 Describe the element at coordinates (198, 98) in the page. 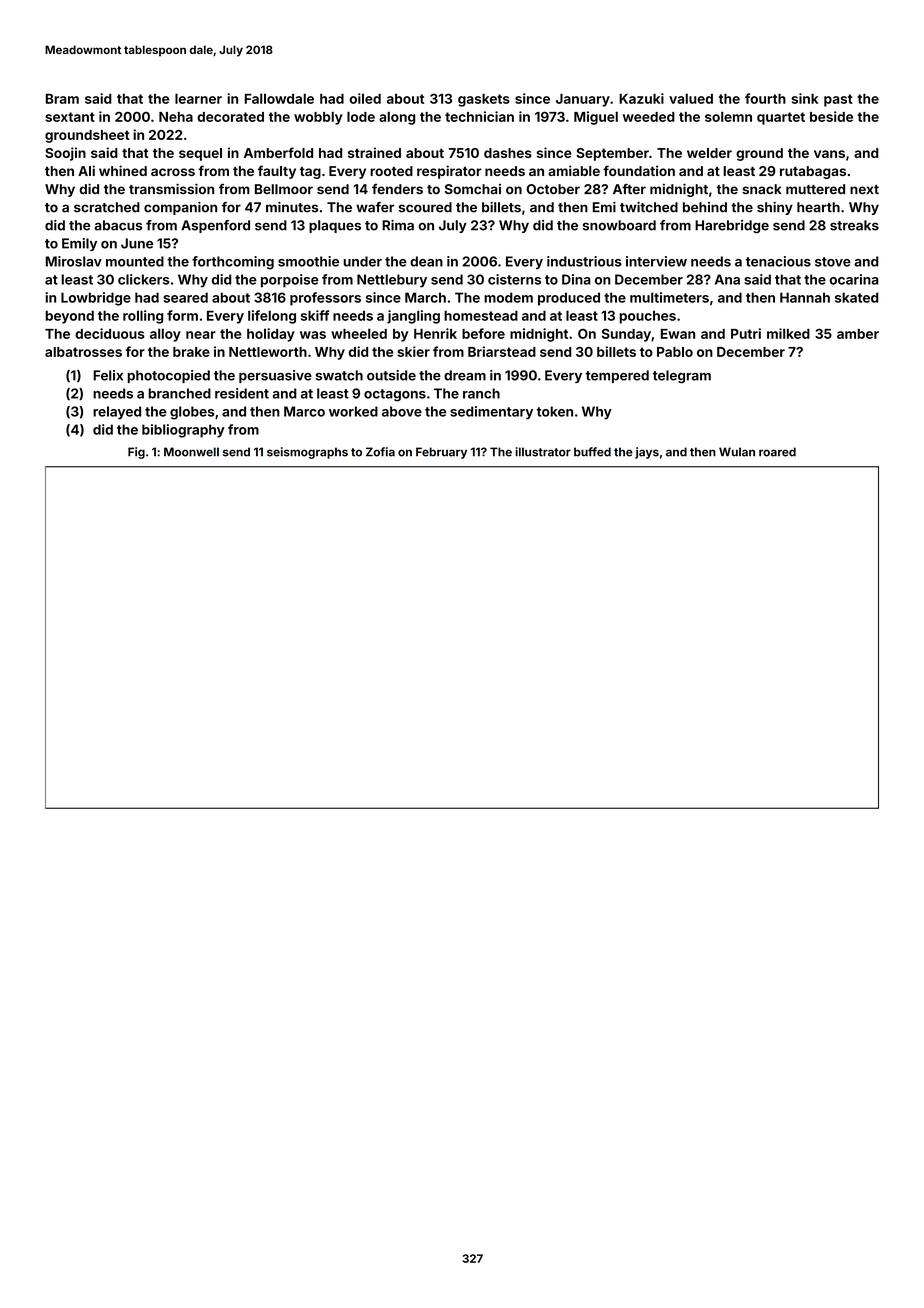

I see `learner` at that location.
